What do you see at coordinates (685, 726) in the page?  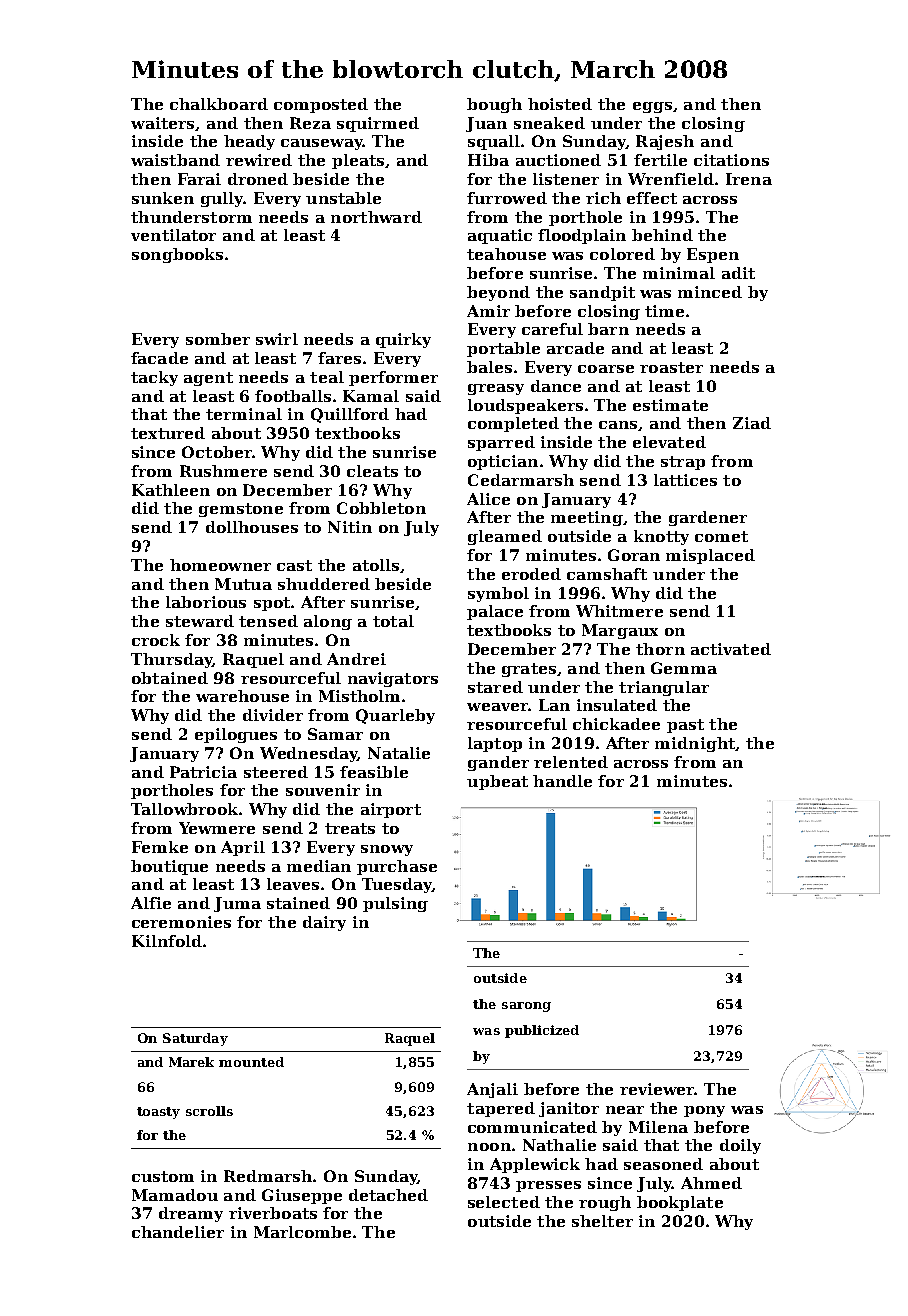 I see `past` at bounding box center [685, 726].
